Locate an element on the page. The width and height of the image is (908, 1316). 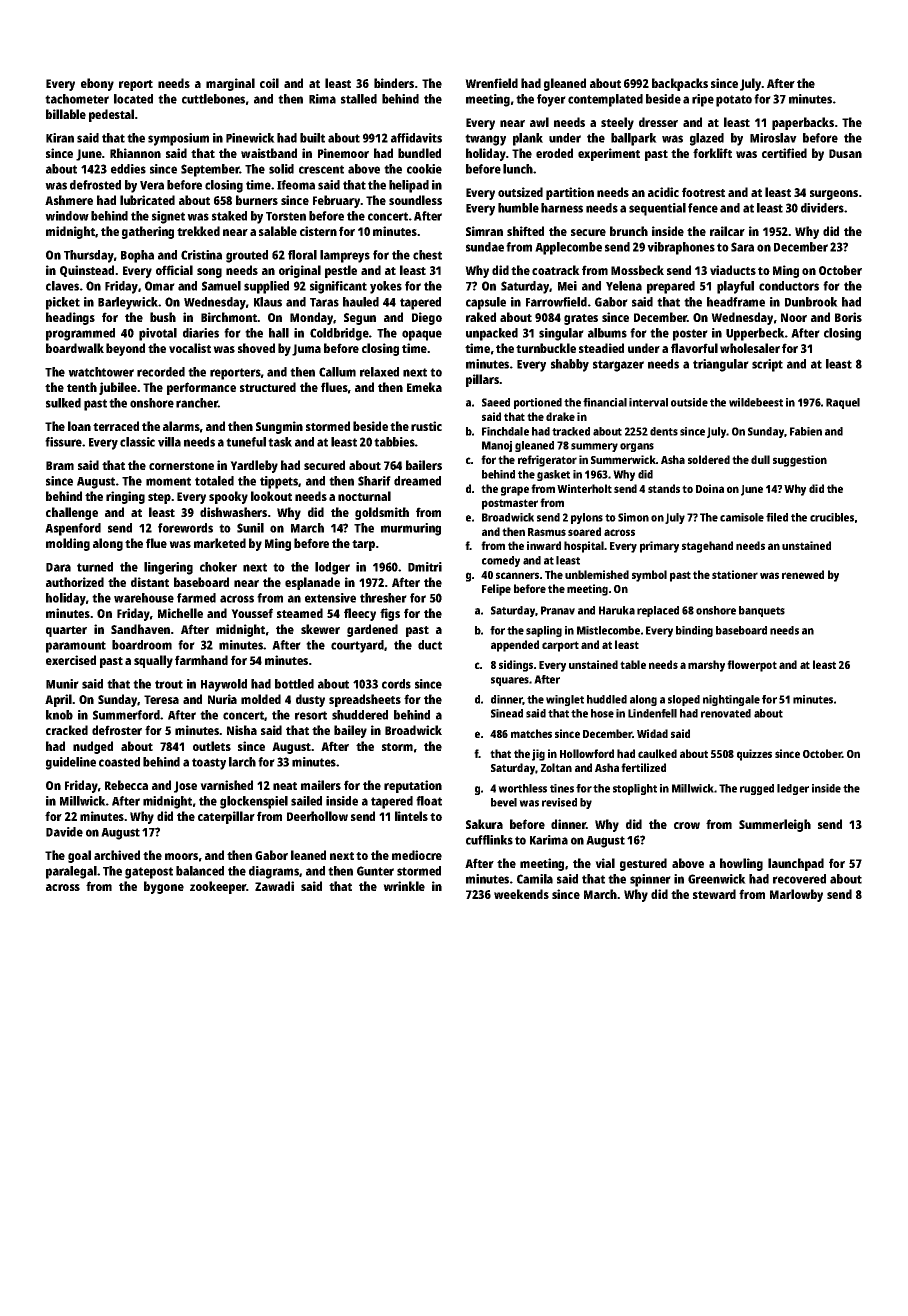
Summerleigh is located at coordinates (775, 825).
